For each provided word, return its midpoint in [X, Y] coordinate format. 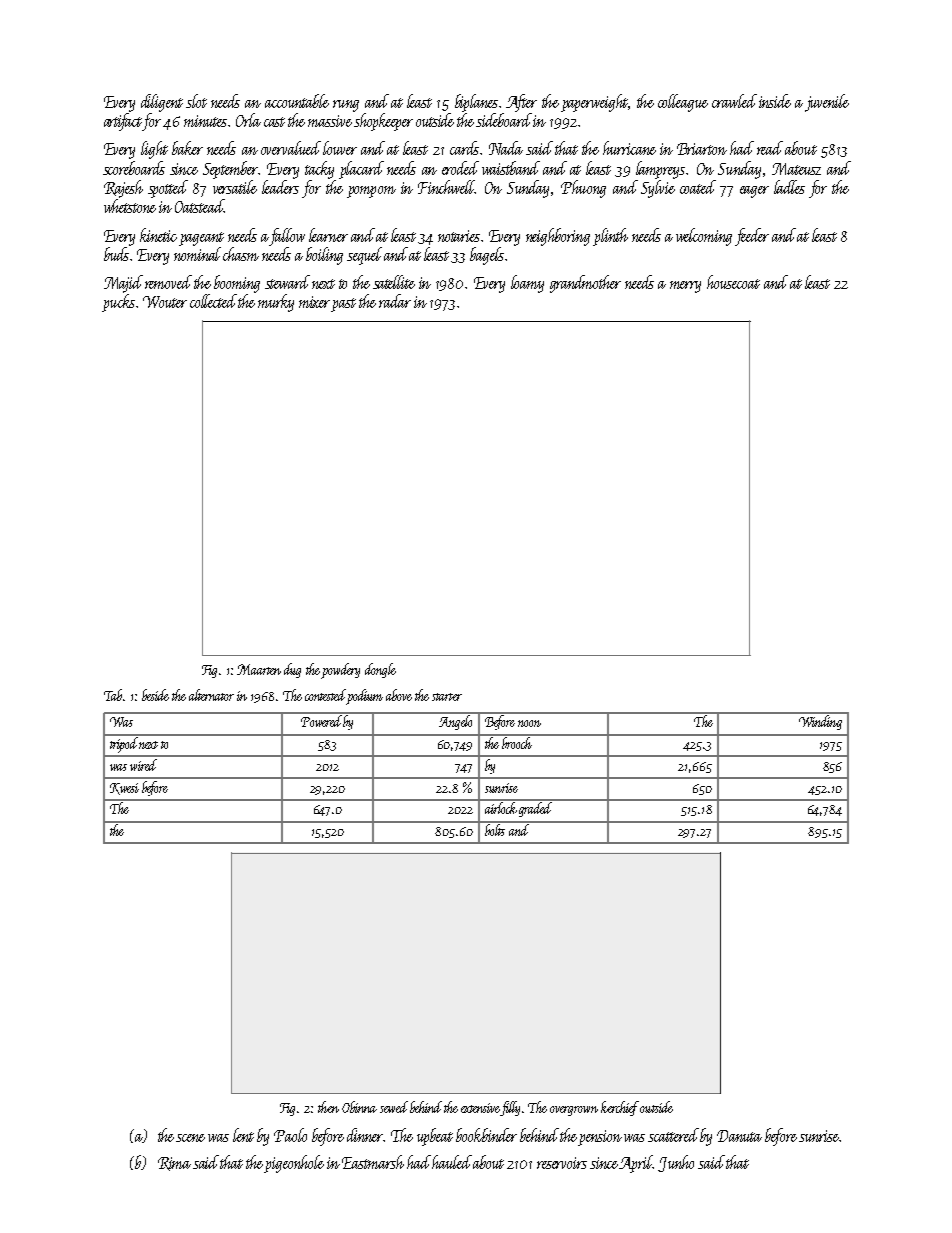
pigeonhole [294, 1164]
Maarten [259, 669]
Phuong [583, 189]
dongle [380, 670]
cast [274, 122]
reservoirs [562, 1163]
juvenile [827, 103]
